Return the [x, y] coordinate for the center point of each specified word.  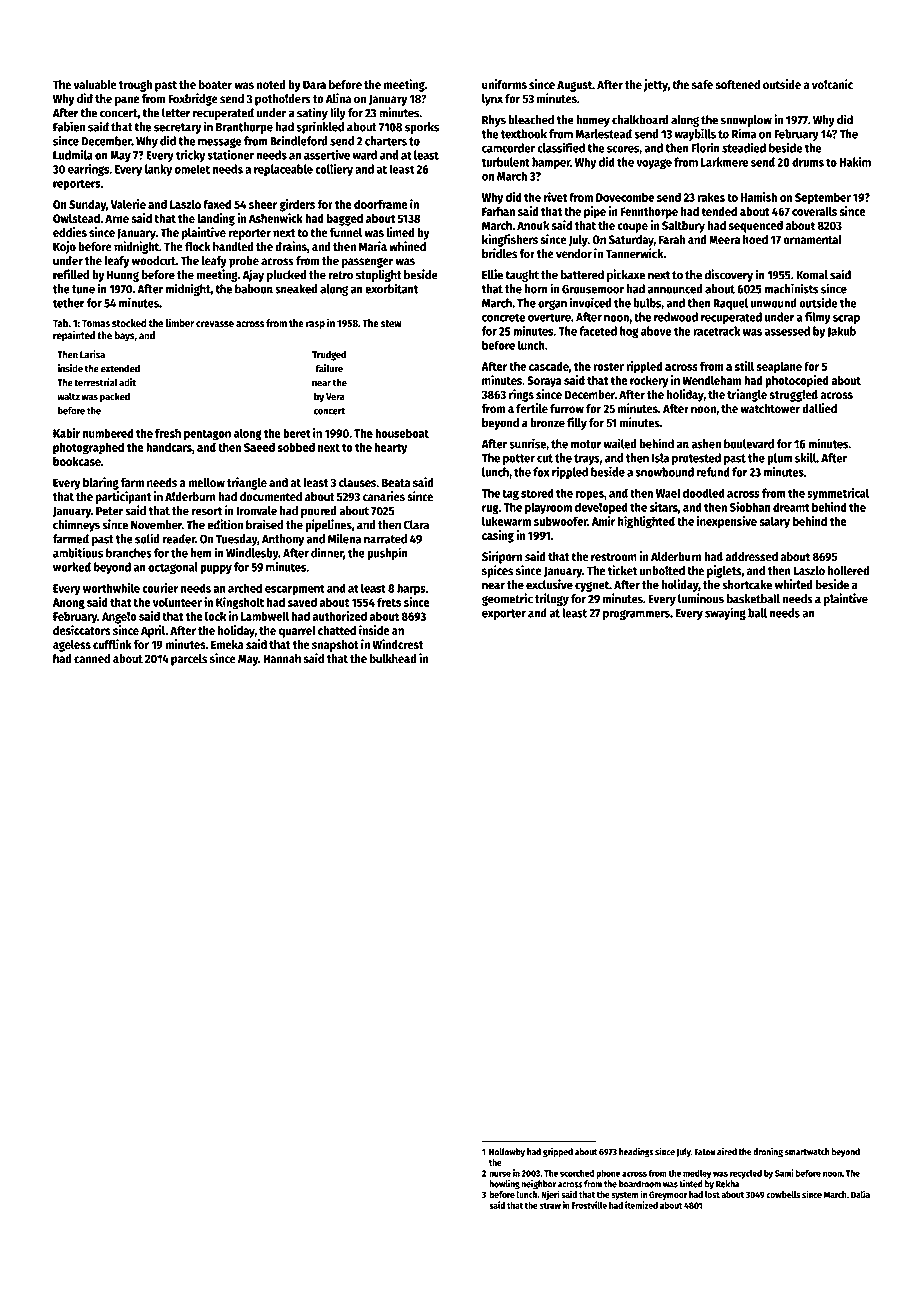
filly [577, 423]
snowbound [665, 472]
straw [550, 1206]
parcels [189, 660]
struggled [794, 396]
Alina [338, 98]
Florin [705, 147]
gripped [558, 1153]
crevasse [215, 324]
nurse [500, 1174]
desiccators [81, 630]
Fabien [69, 126]
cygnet [592, 586]
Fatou [705, 1152]
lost [712, 1194]
